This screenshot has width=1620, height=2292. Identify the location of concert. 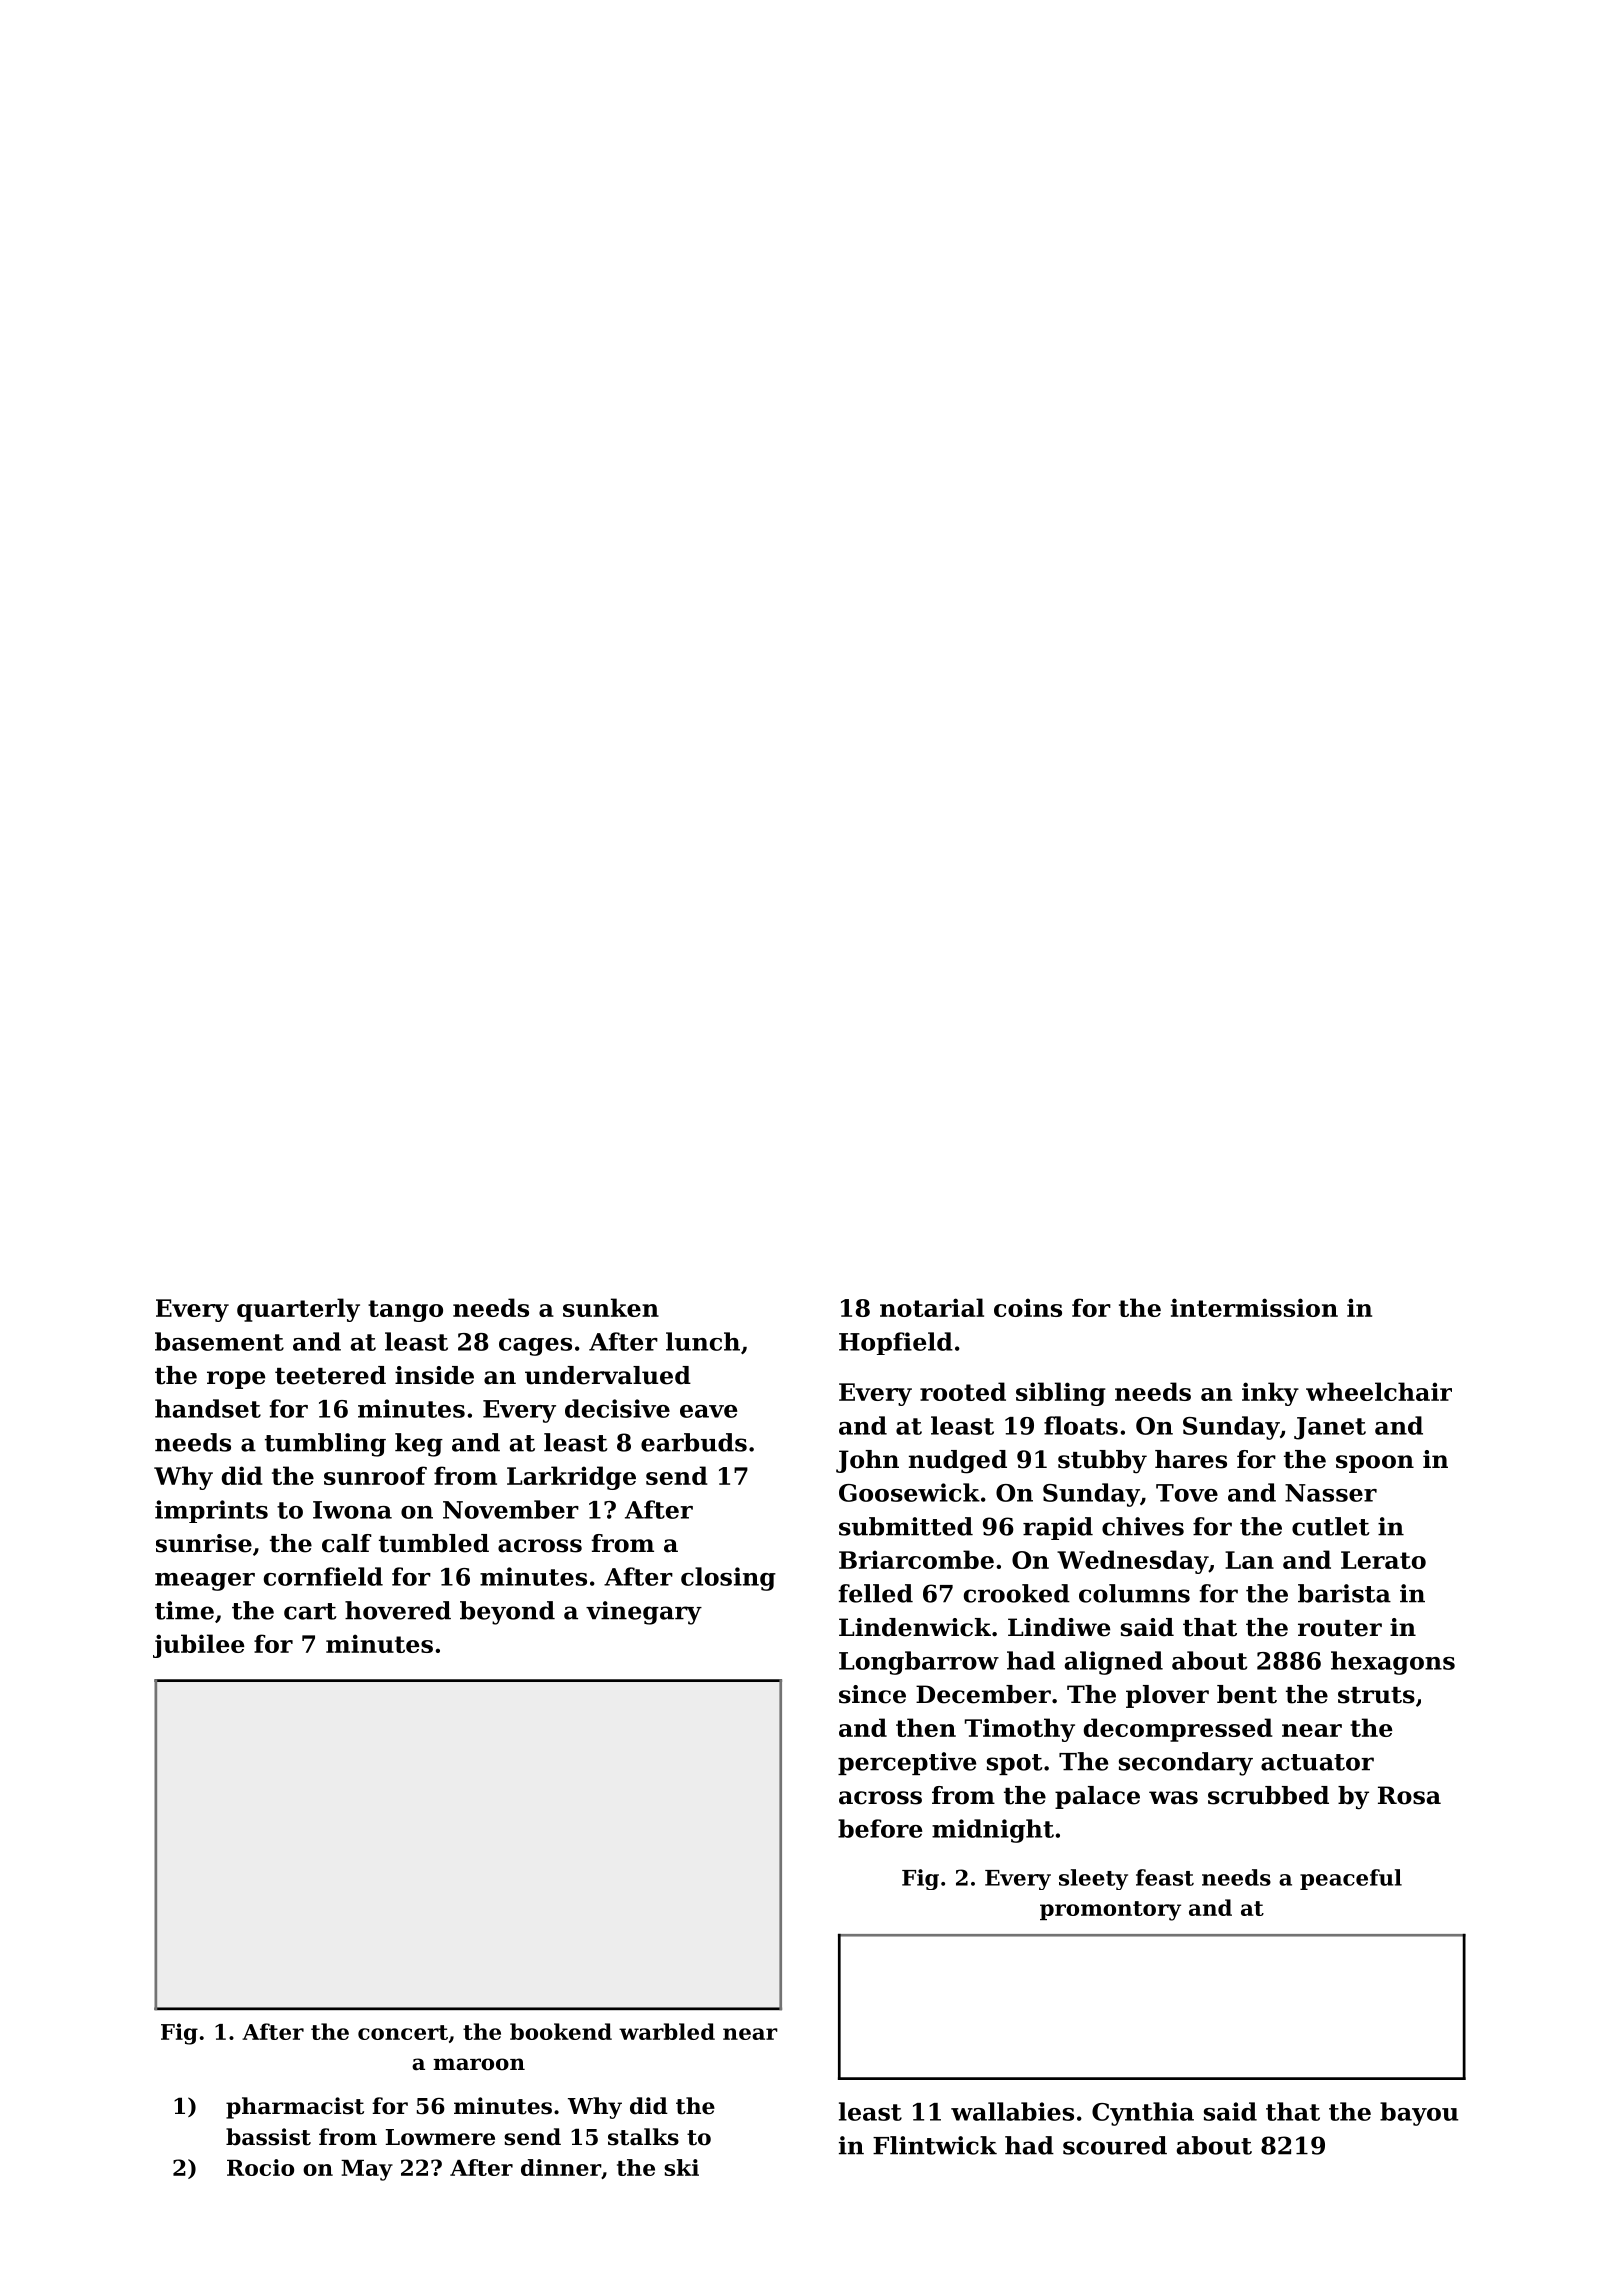
(403, 2032).
